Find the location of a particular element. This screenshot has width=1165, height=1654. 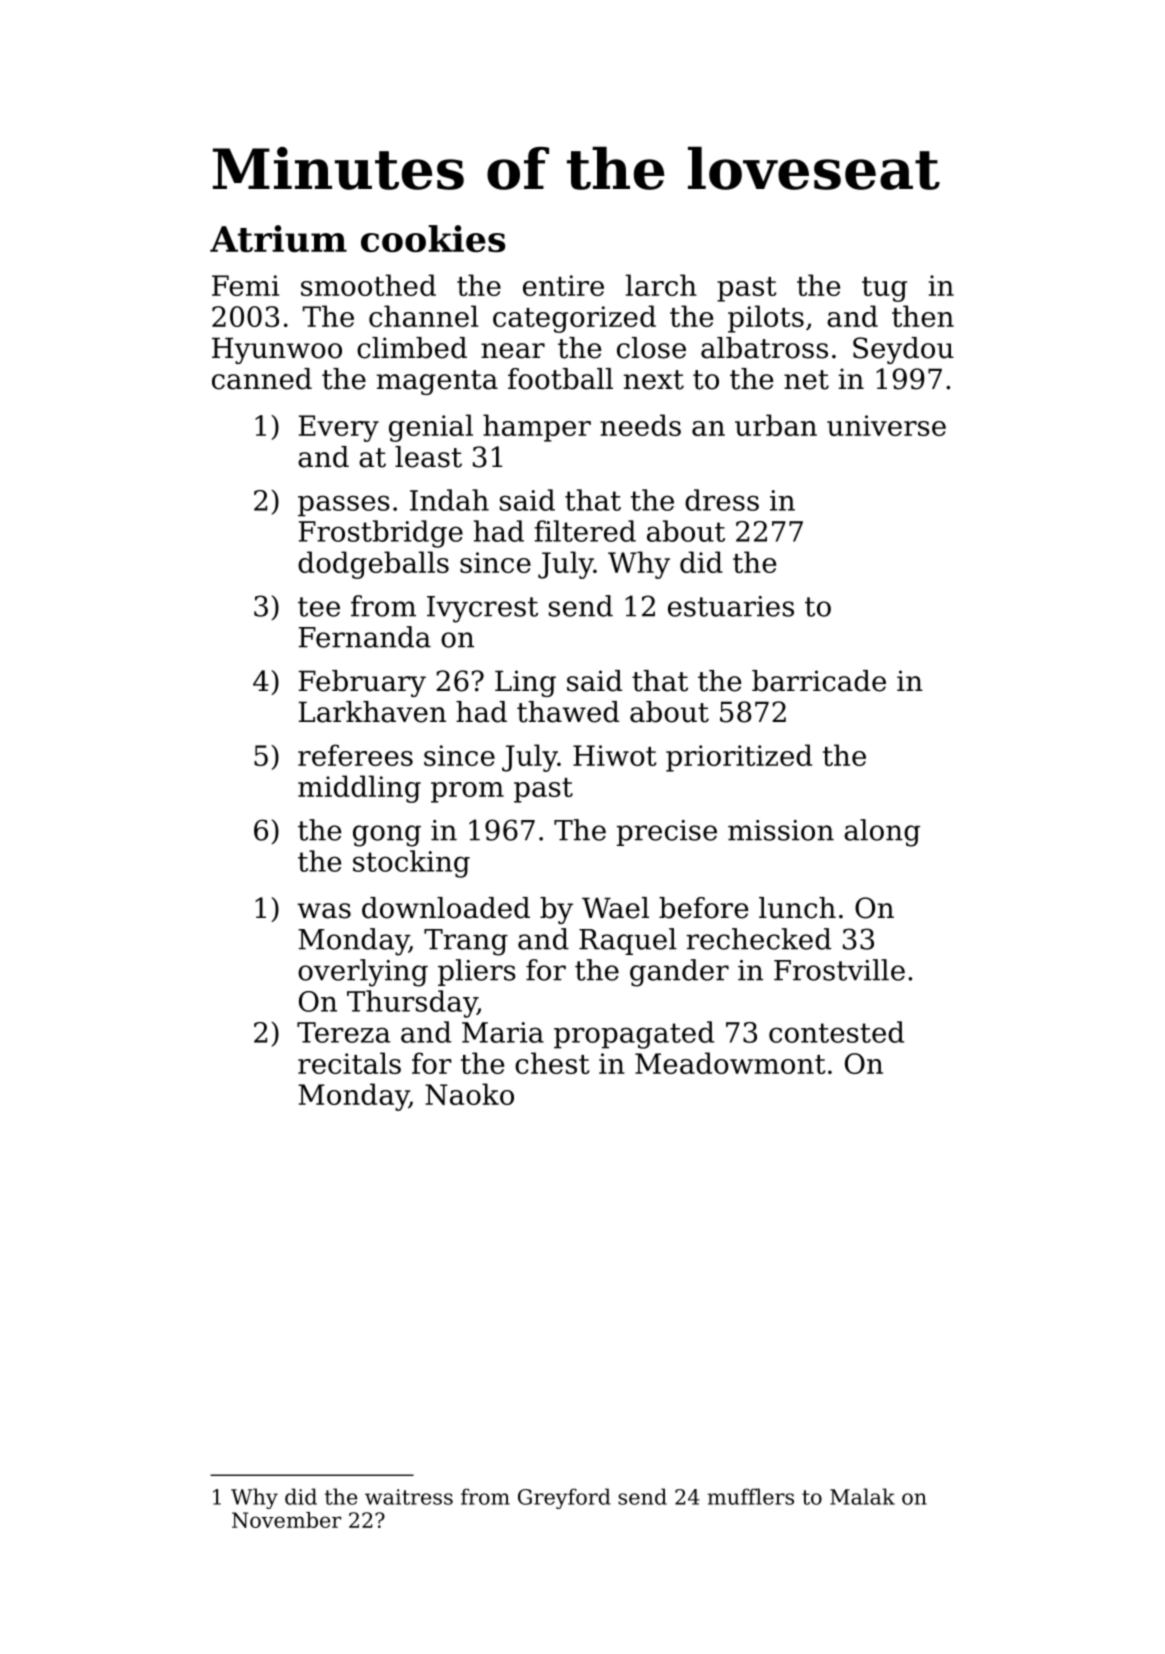

mufflers is located at coordinates (751, 1496).
